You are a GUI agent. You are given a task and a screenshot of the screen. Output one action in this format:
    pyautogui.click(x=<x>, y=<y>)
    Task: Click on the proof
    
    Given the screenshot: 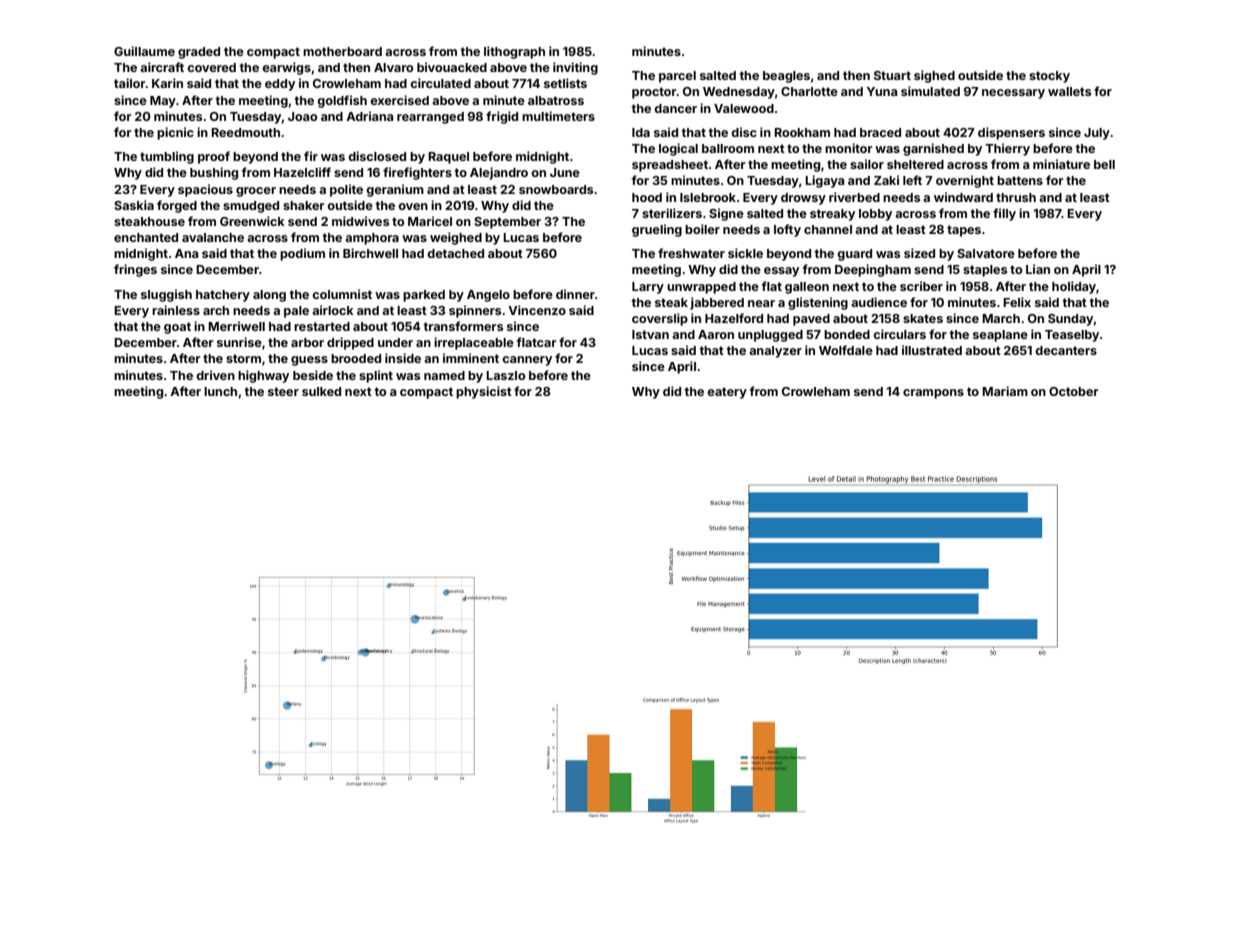 What is the action you would take?
    pyautogui.click(x=214, y=157)
